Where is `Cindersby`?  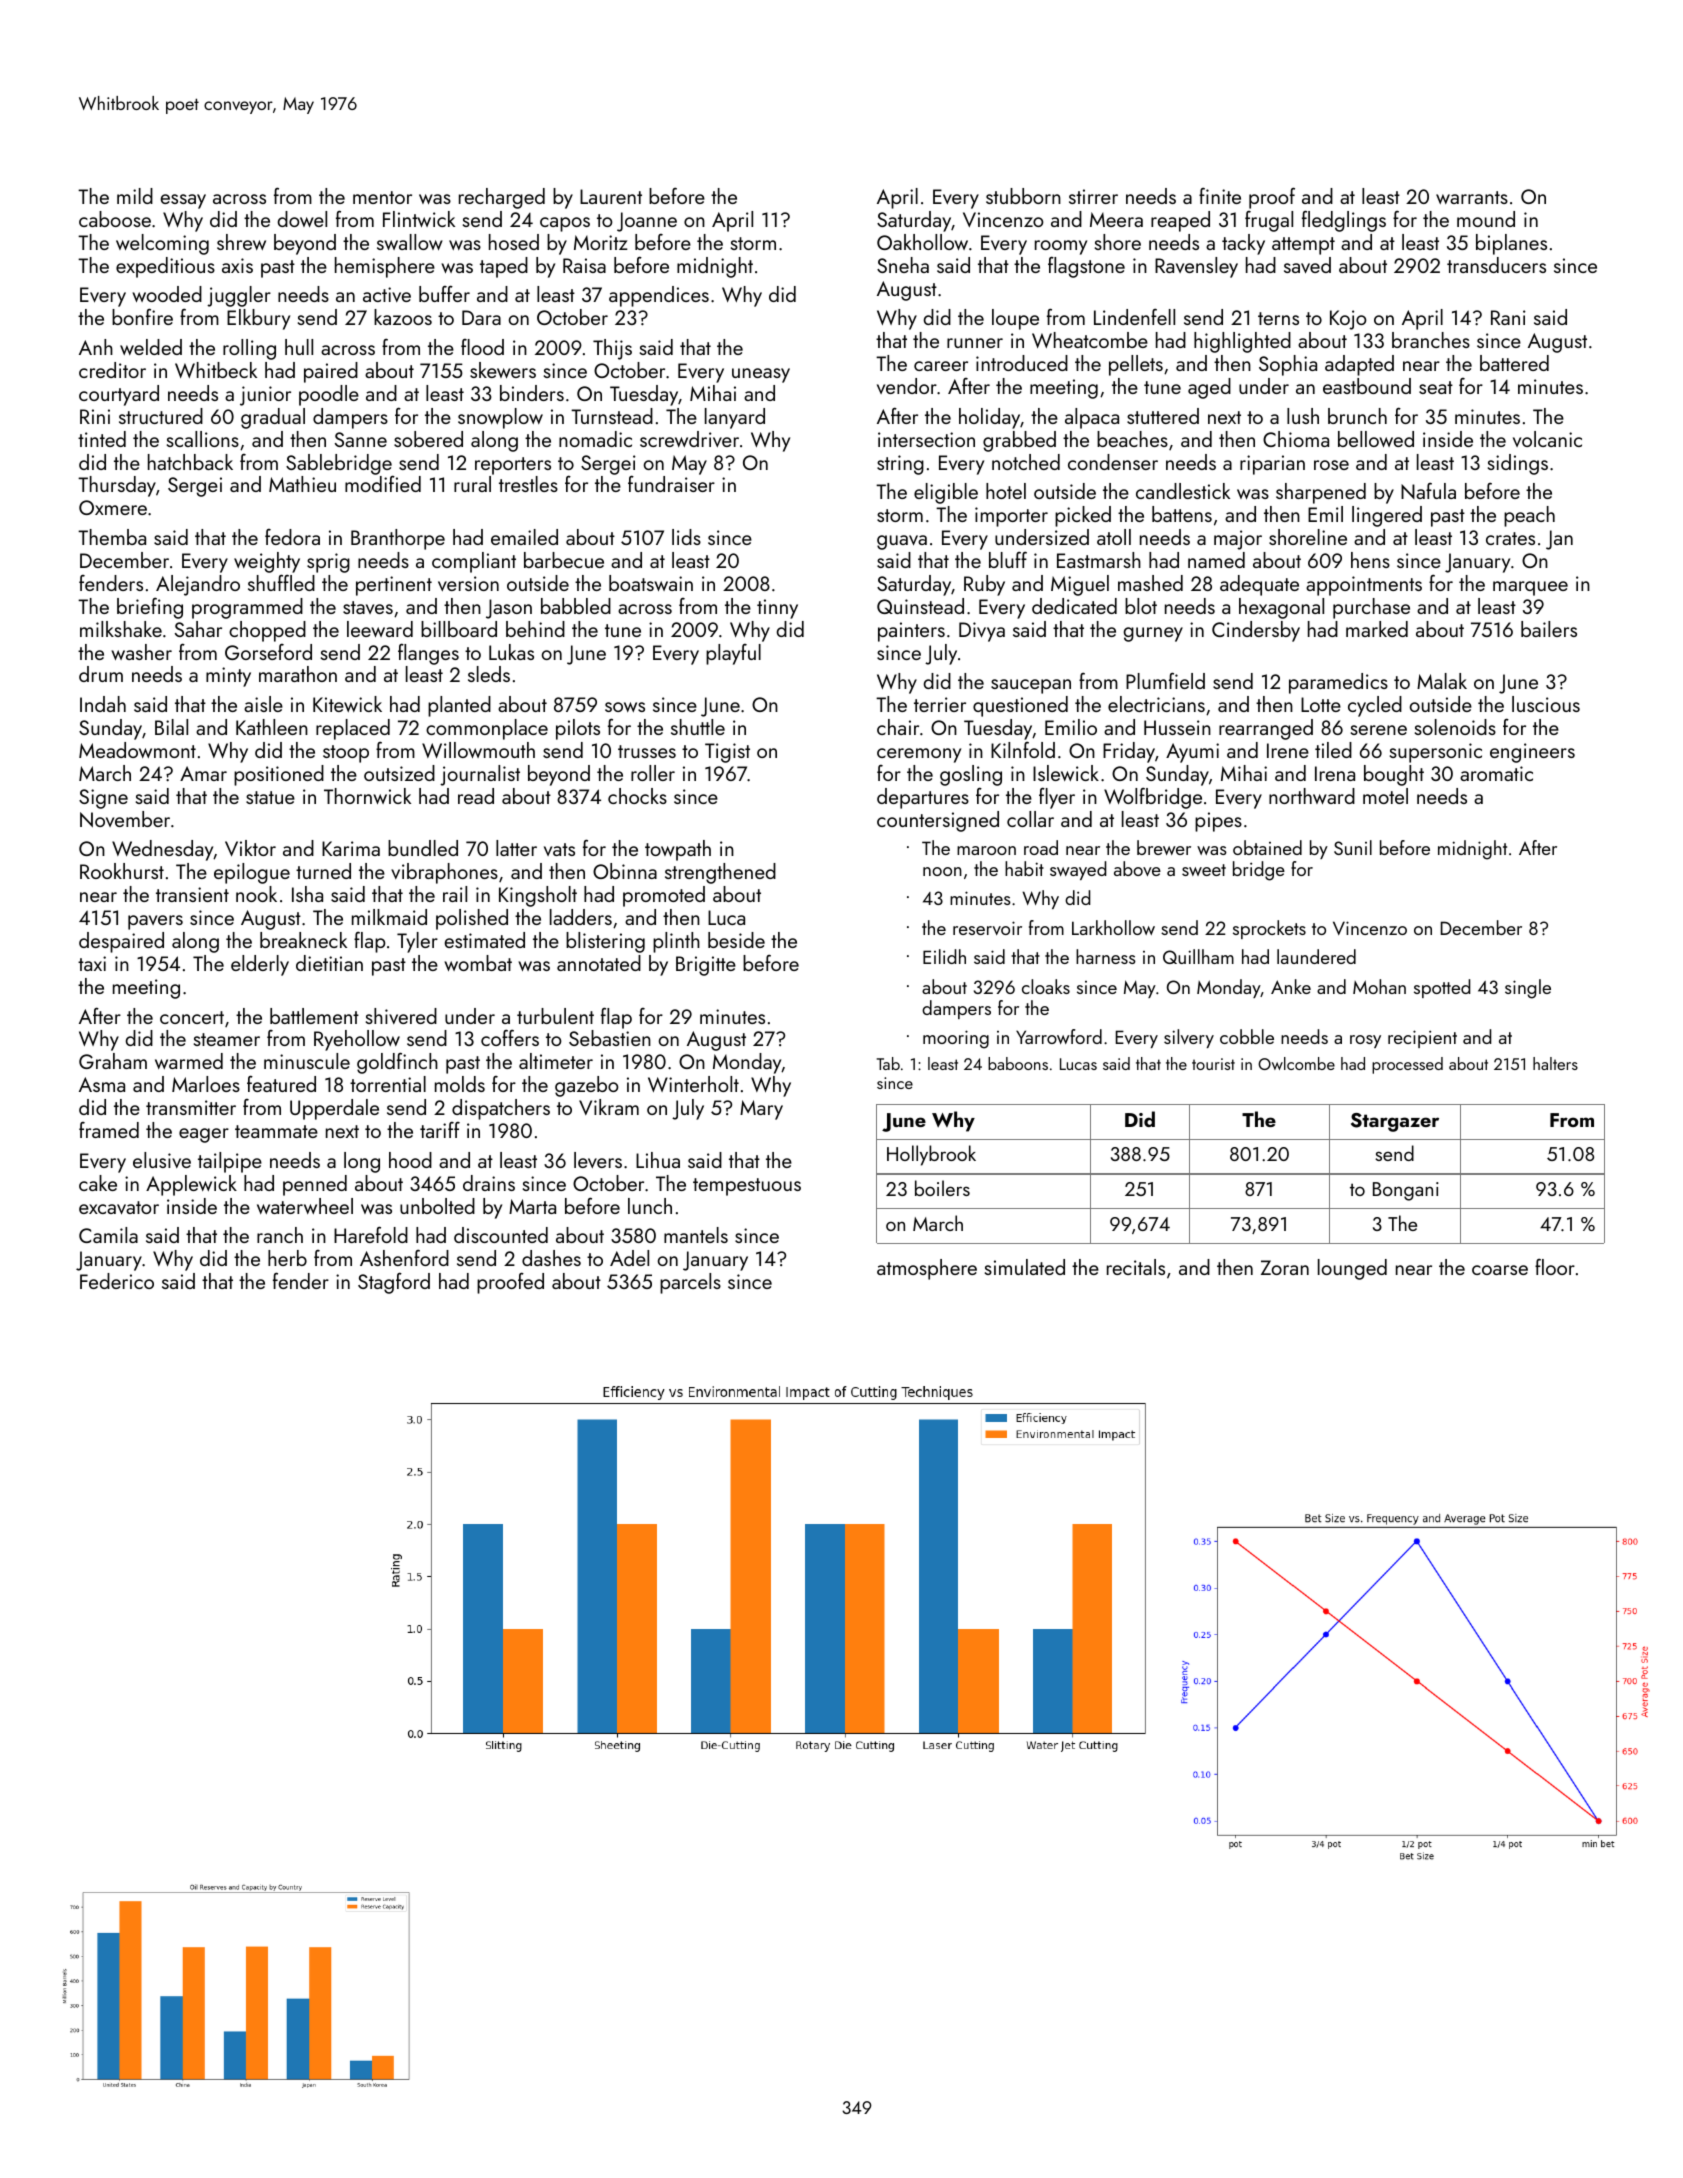
Cindersby is located at coordinates (1256, 631).
